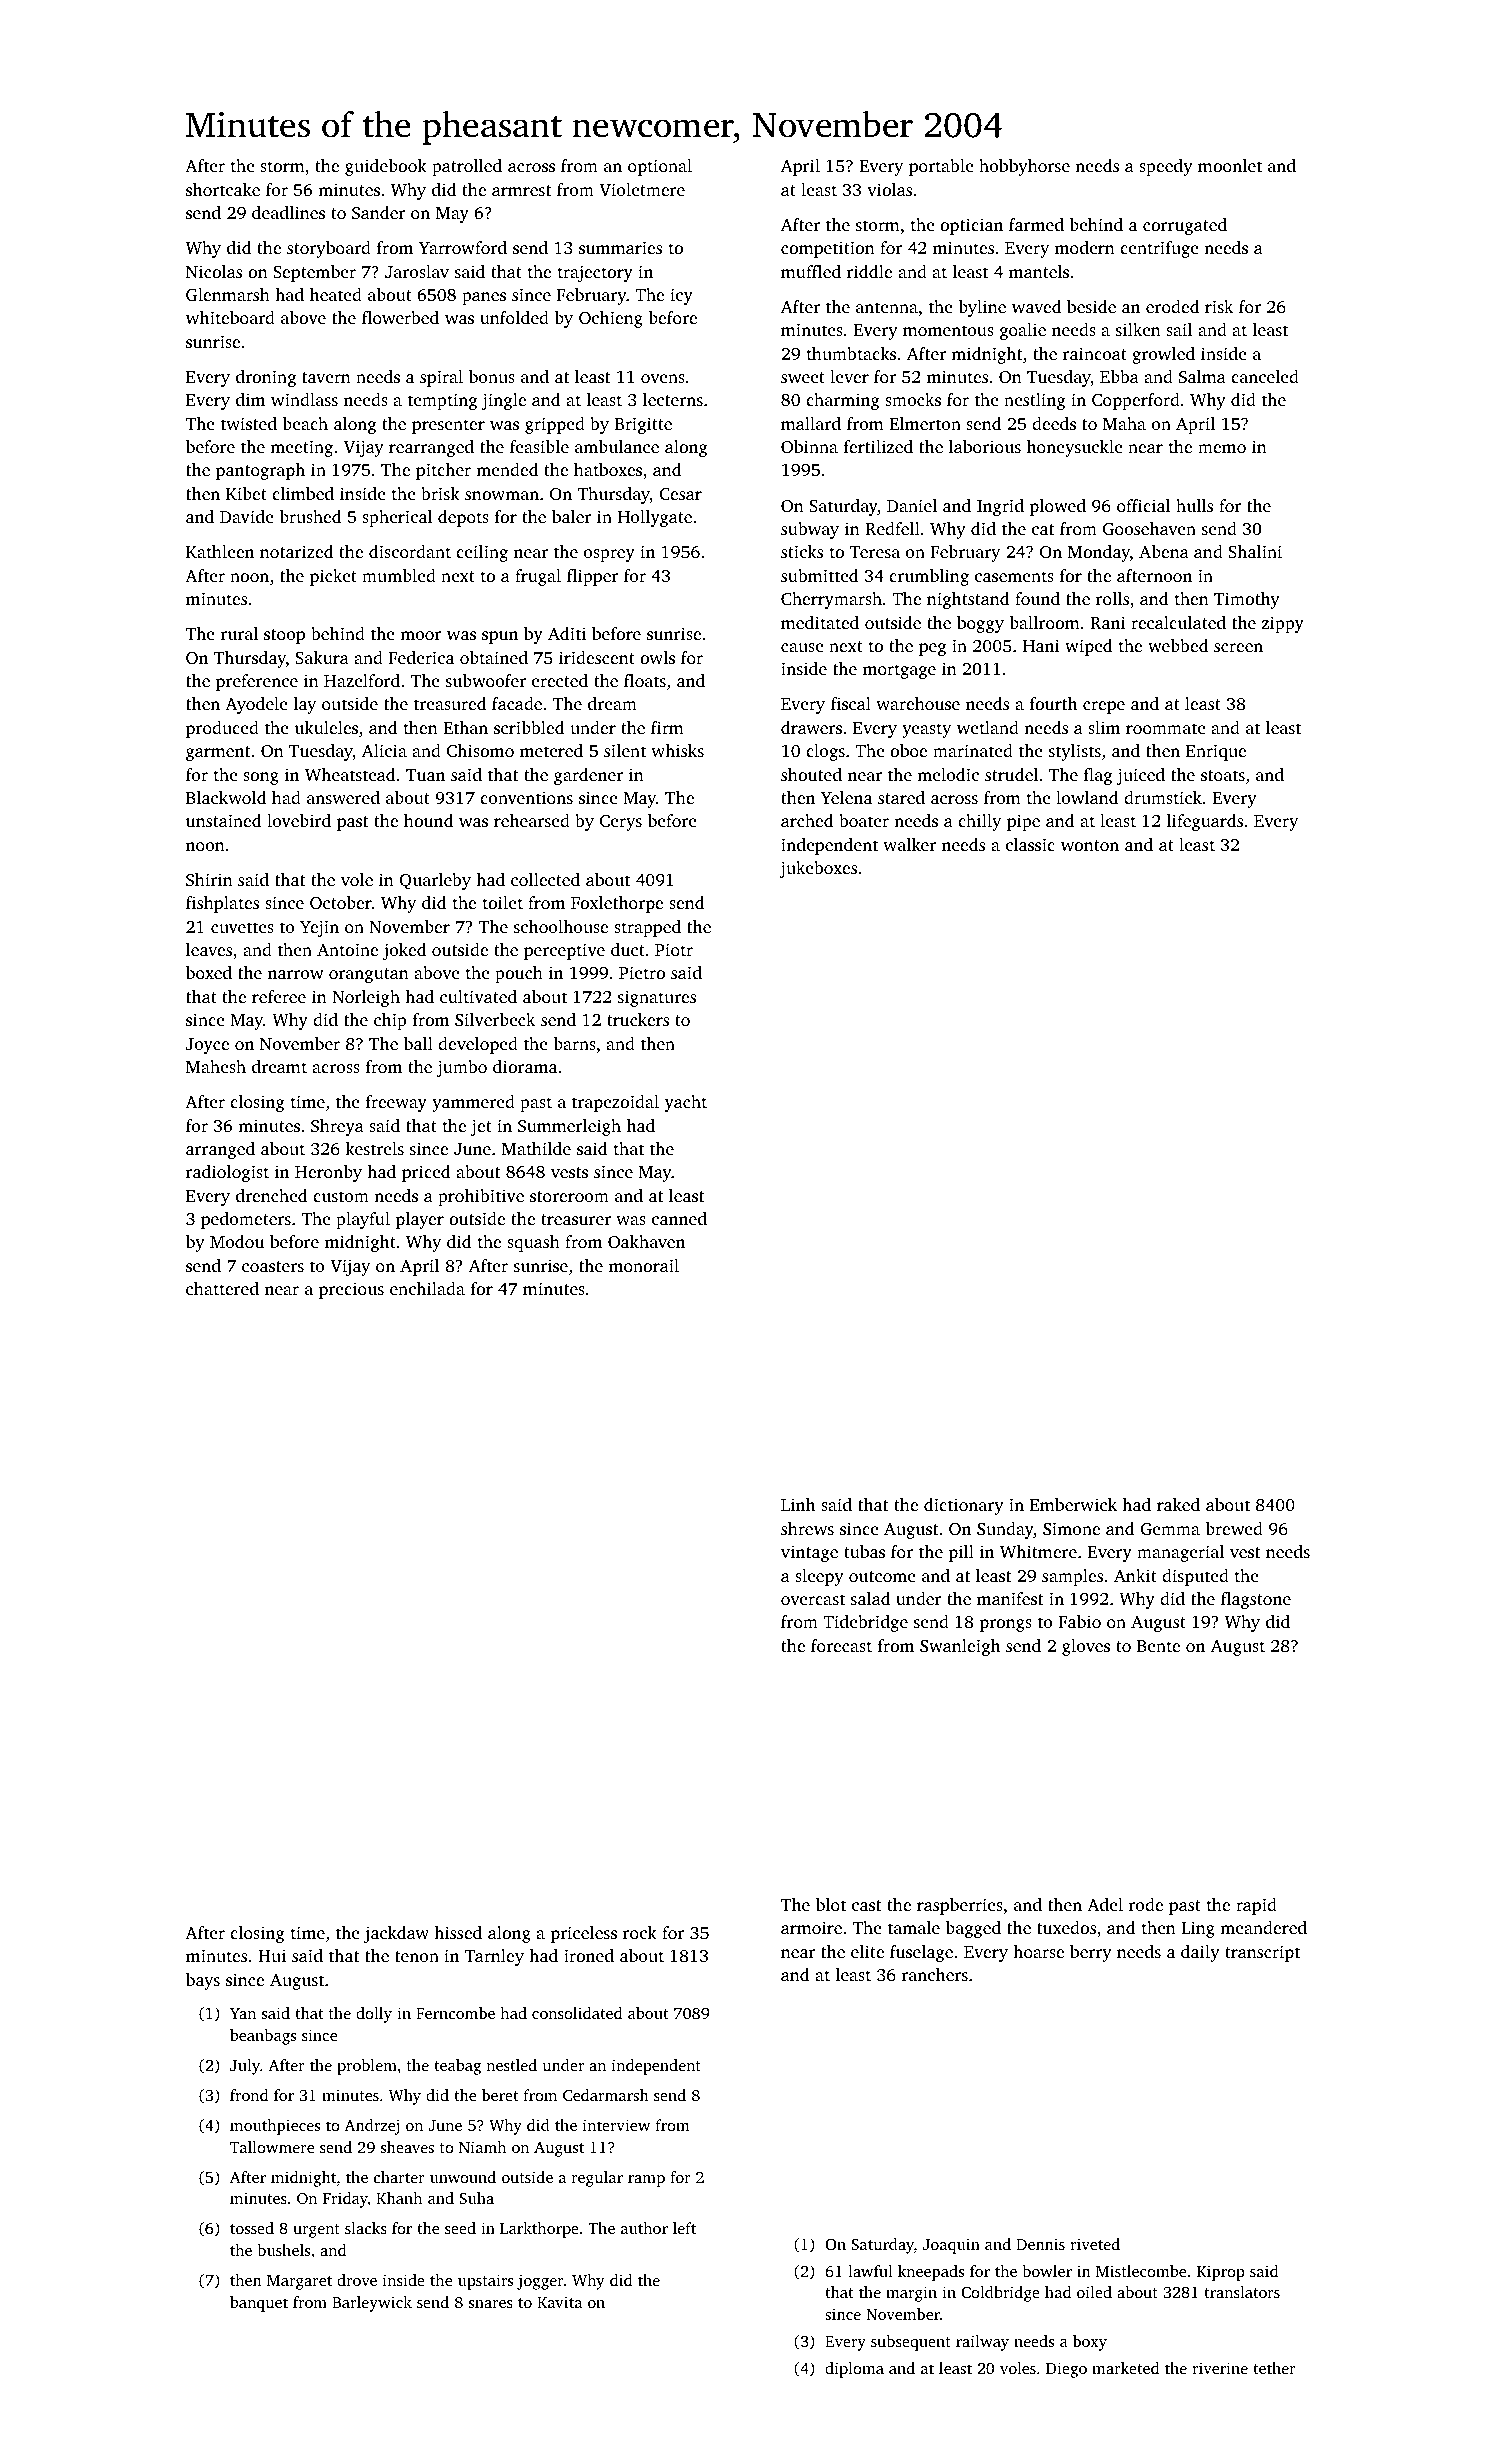 Image resolution: width=1496 pixels, height=2464 pixels. What do you see at coordinates (333, 577) in the document?
I see `picket` at bounding box center [333, 577].
